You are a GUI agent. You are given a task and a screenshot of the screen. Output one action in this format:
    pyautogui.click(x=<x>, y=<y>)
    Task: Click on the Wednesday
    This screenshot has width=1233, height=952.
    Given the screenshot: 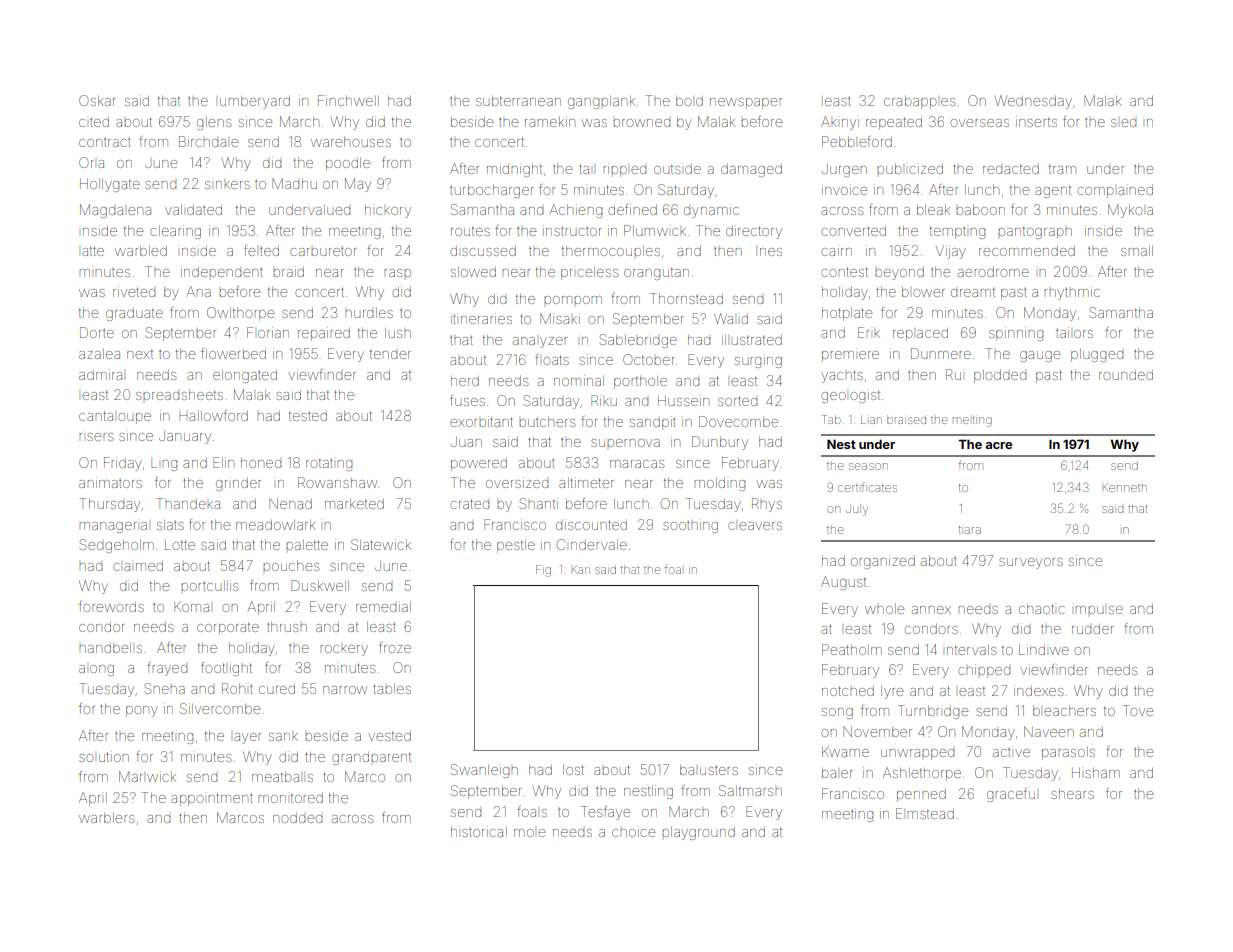 What is the action you would take?
    pyautogui.click(x=1033, y=102)
